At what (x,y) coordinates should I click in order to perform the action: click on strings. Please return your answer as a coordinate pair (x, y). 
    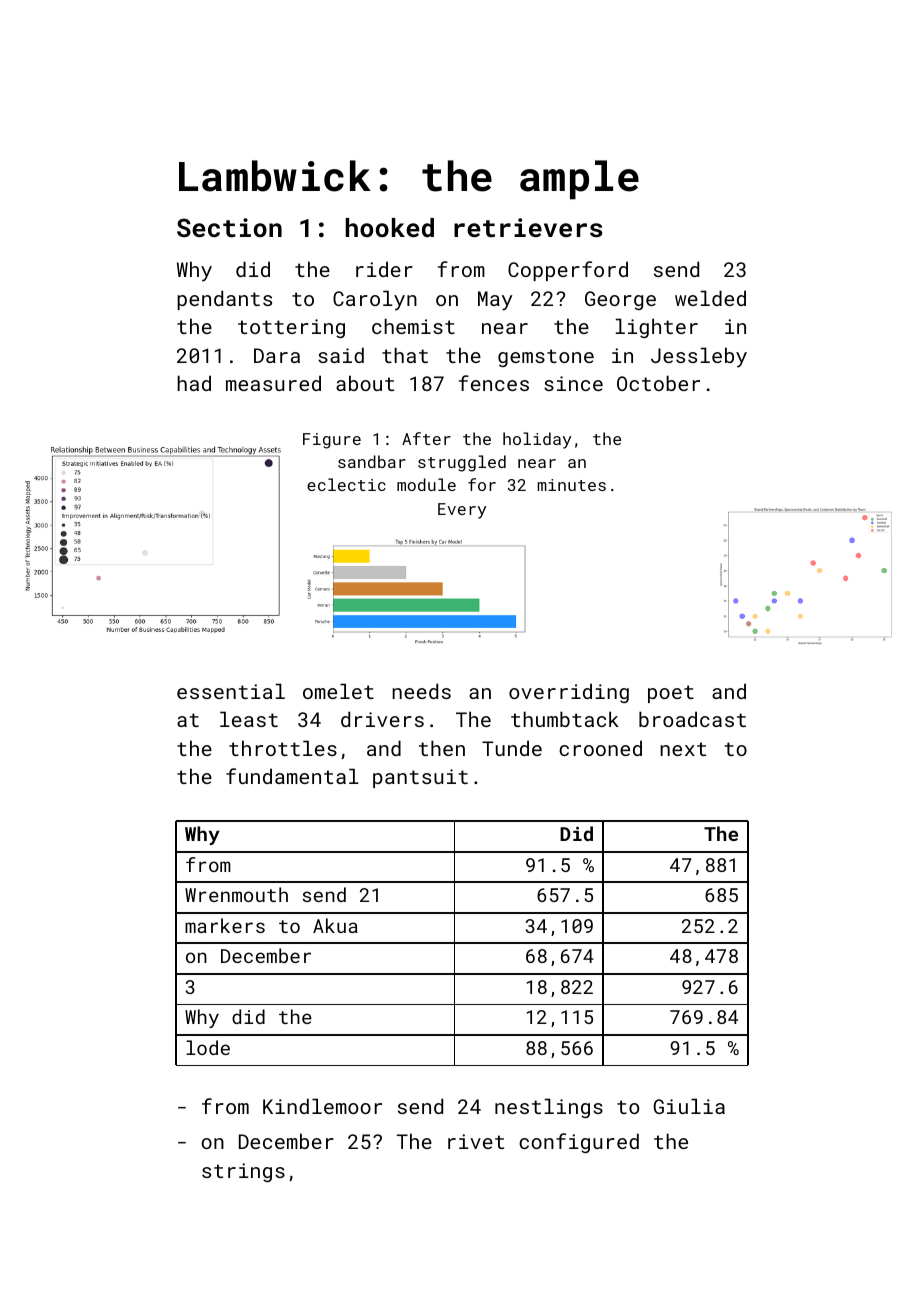
    Looking at the image, I should click on (243, 1172).
